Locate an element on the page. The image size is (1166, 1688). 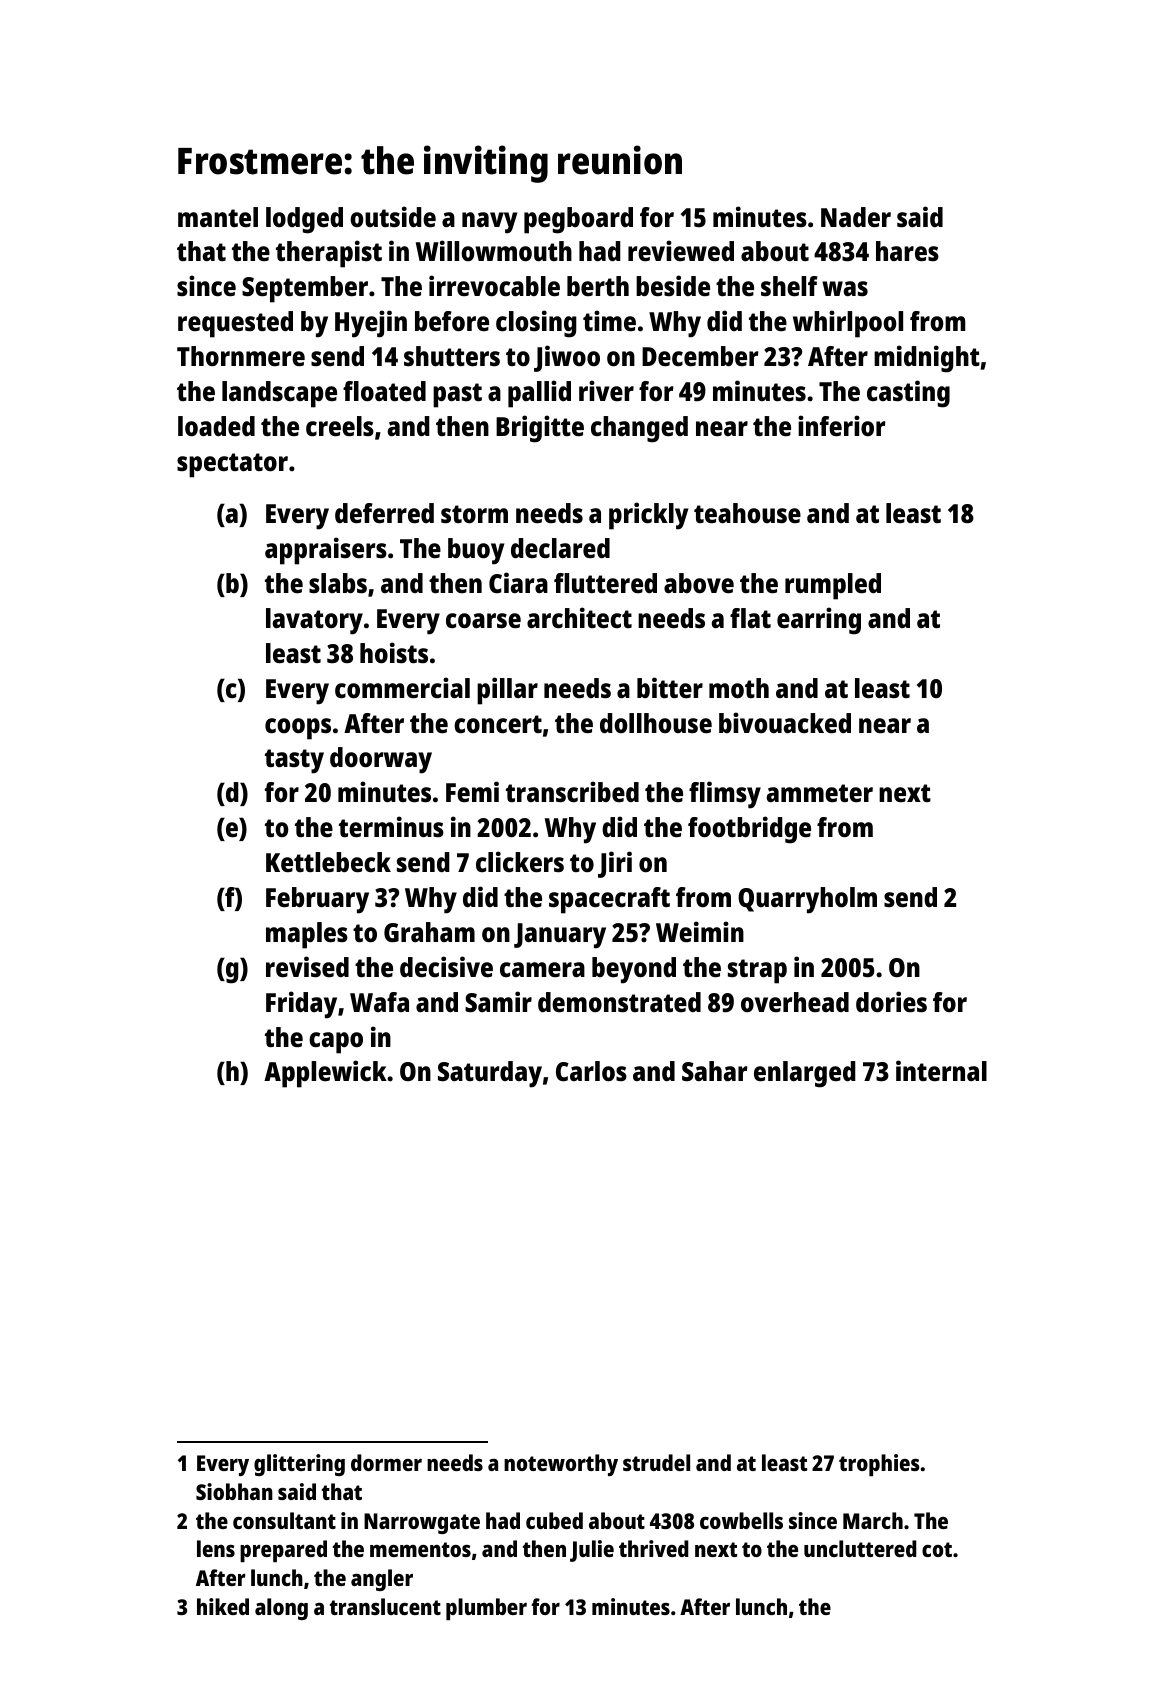
pegboard is located at coordinates (578, 220).
